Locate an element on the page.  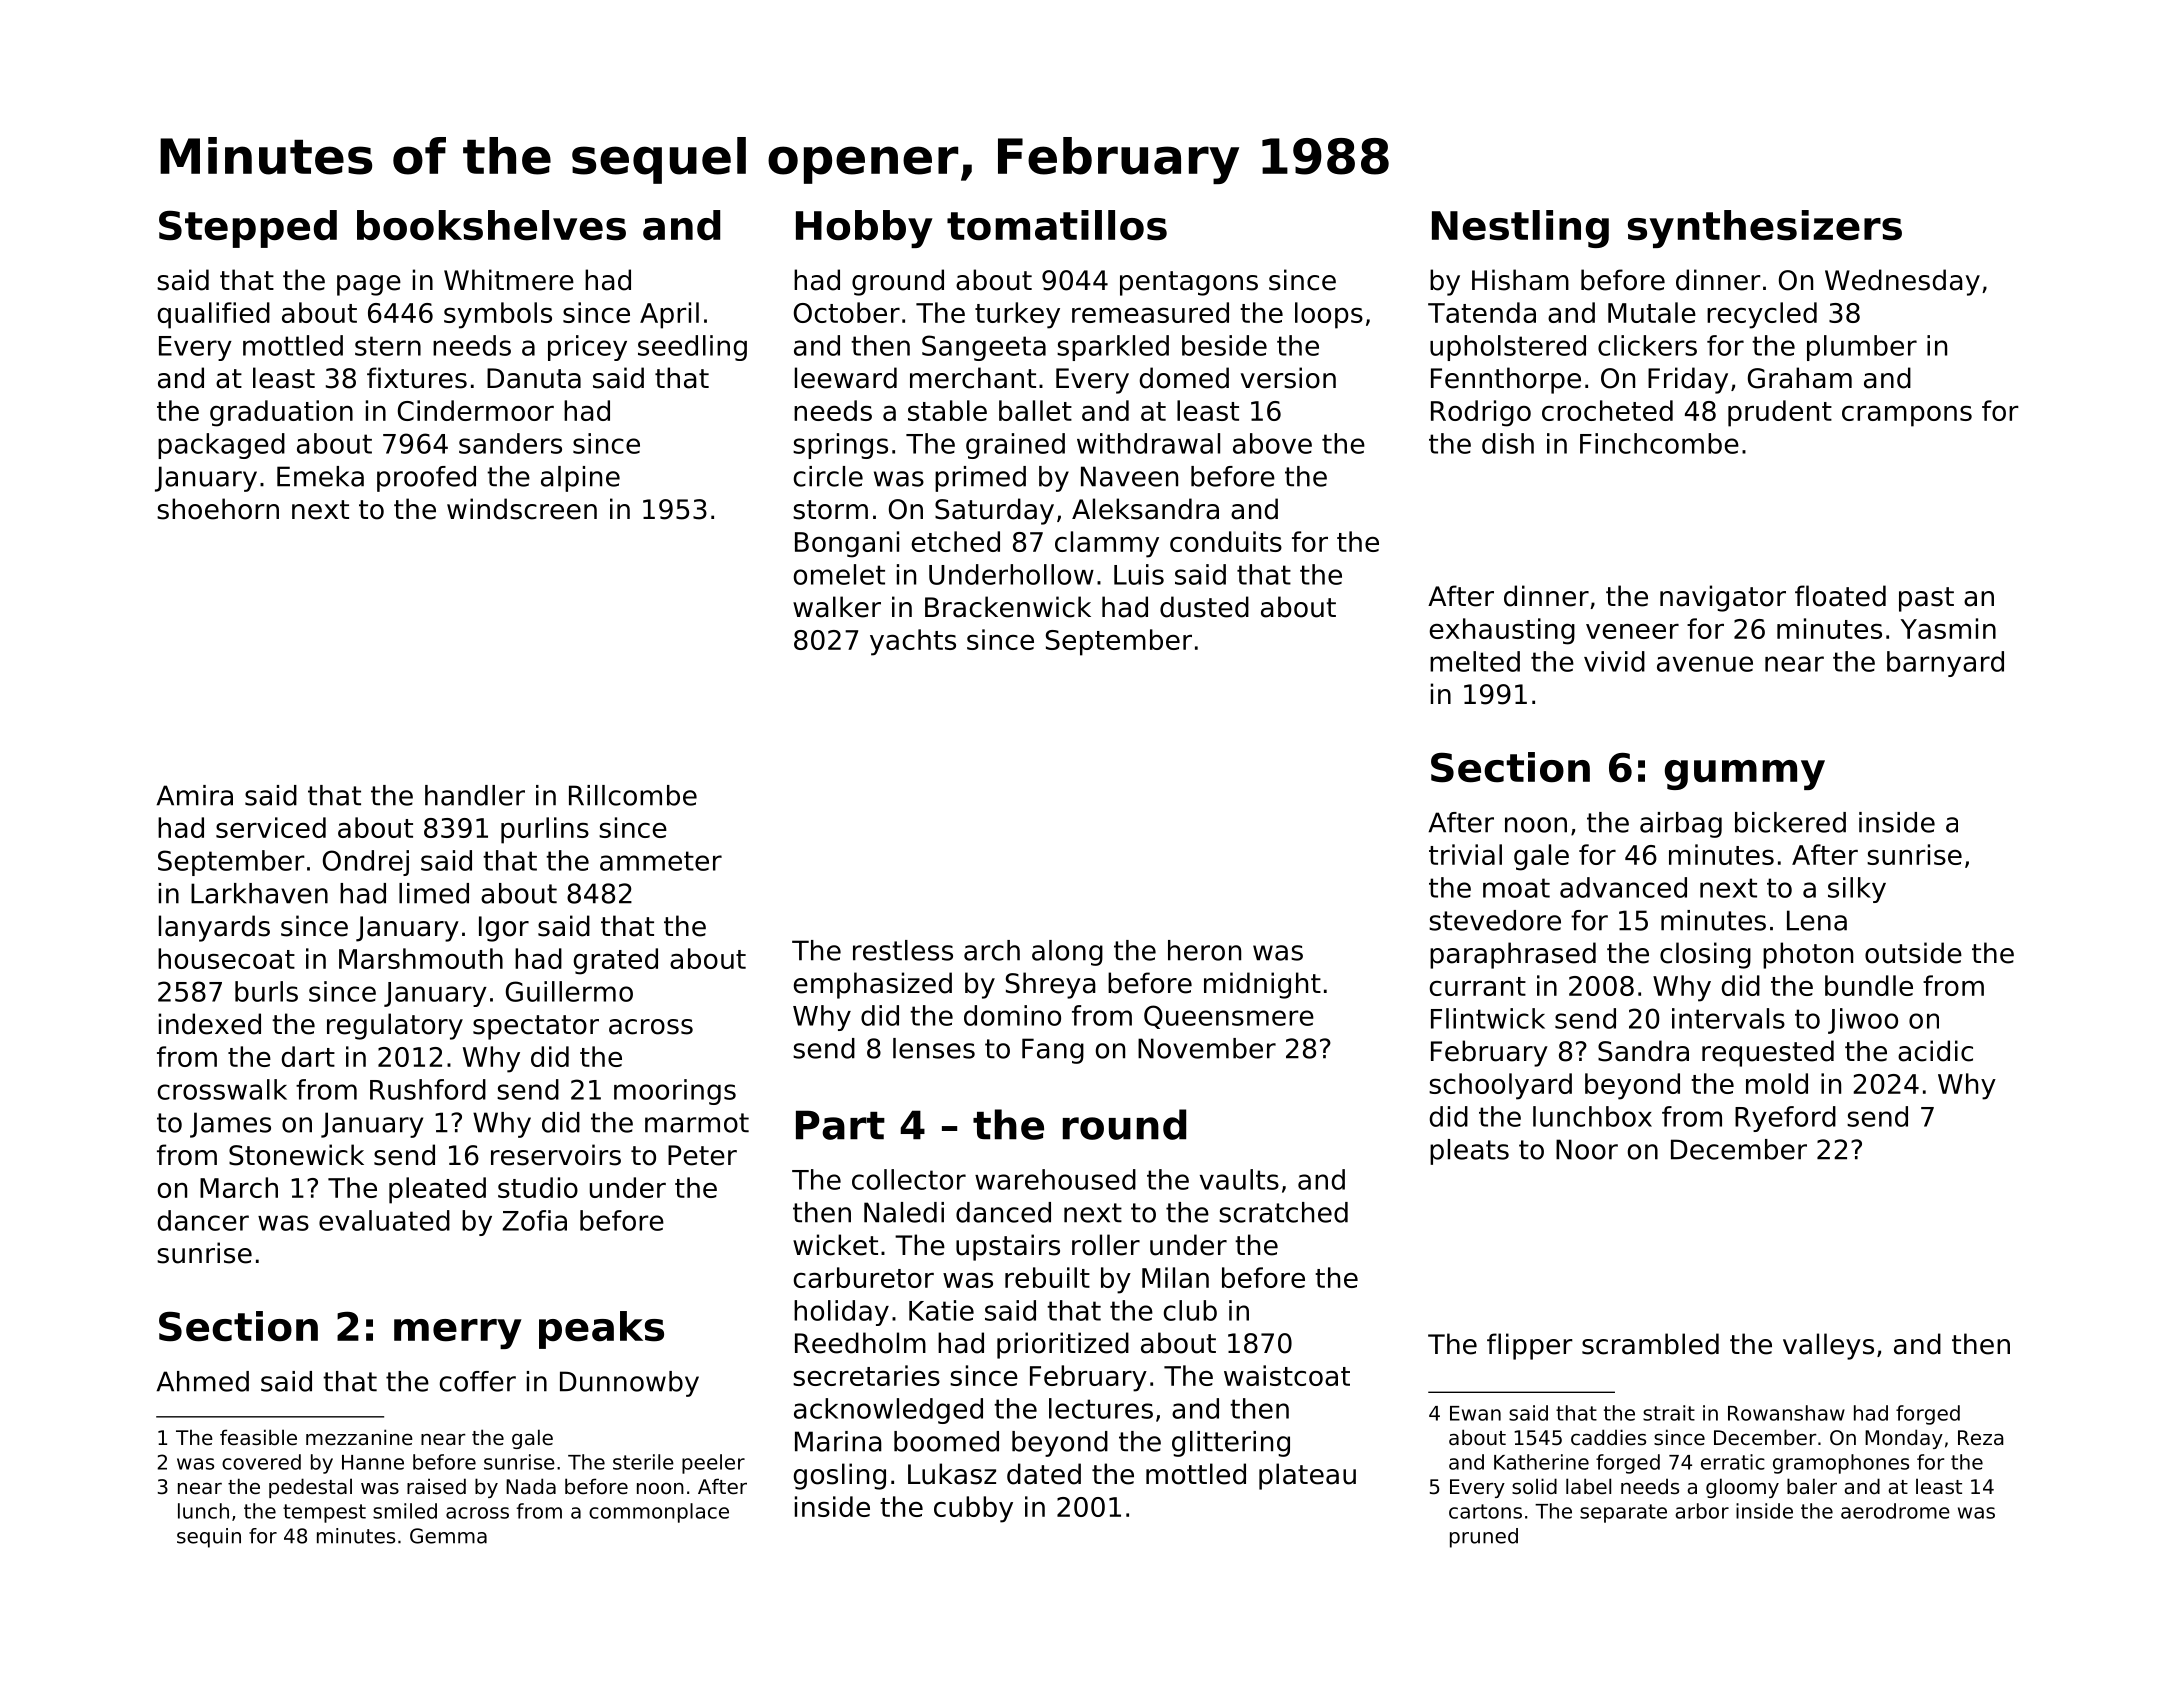
sequin is located at coordinates (209, 1538).
